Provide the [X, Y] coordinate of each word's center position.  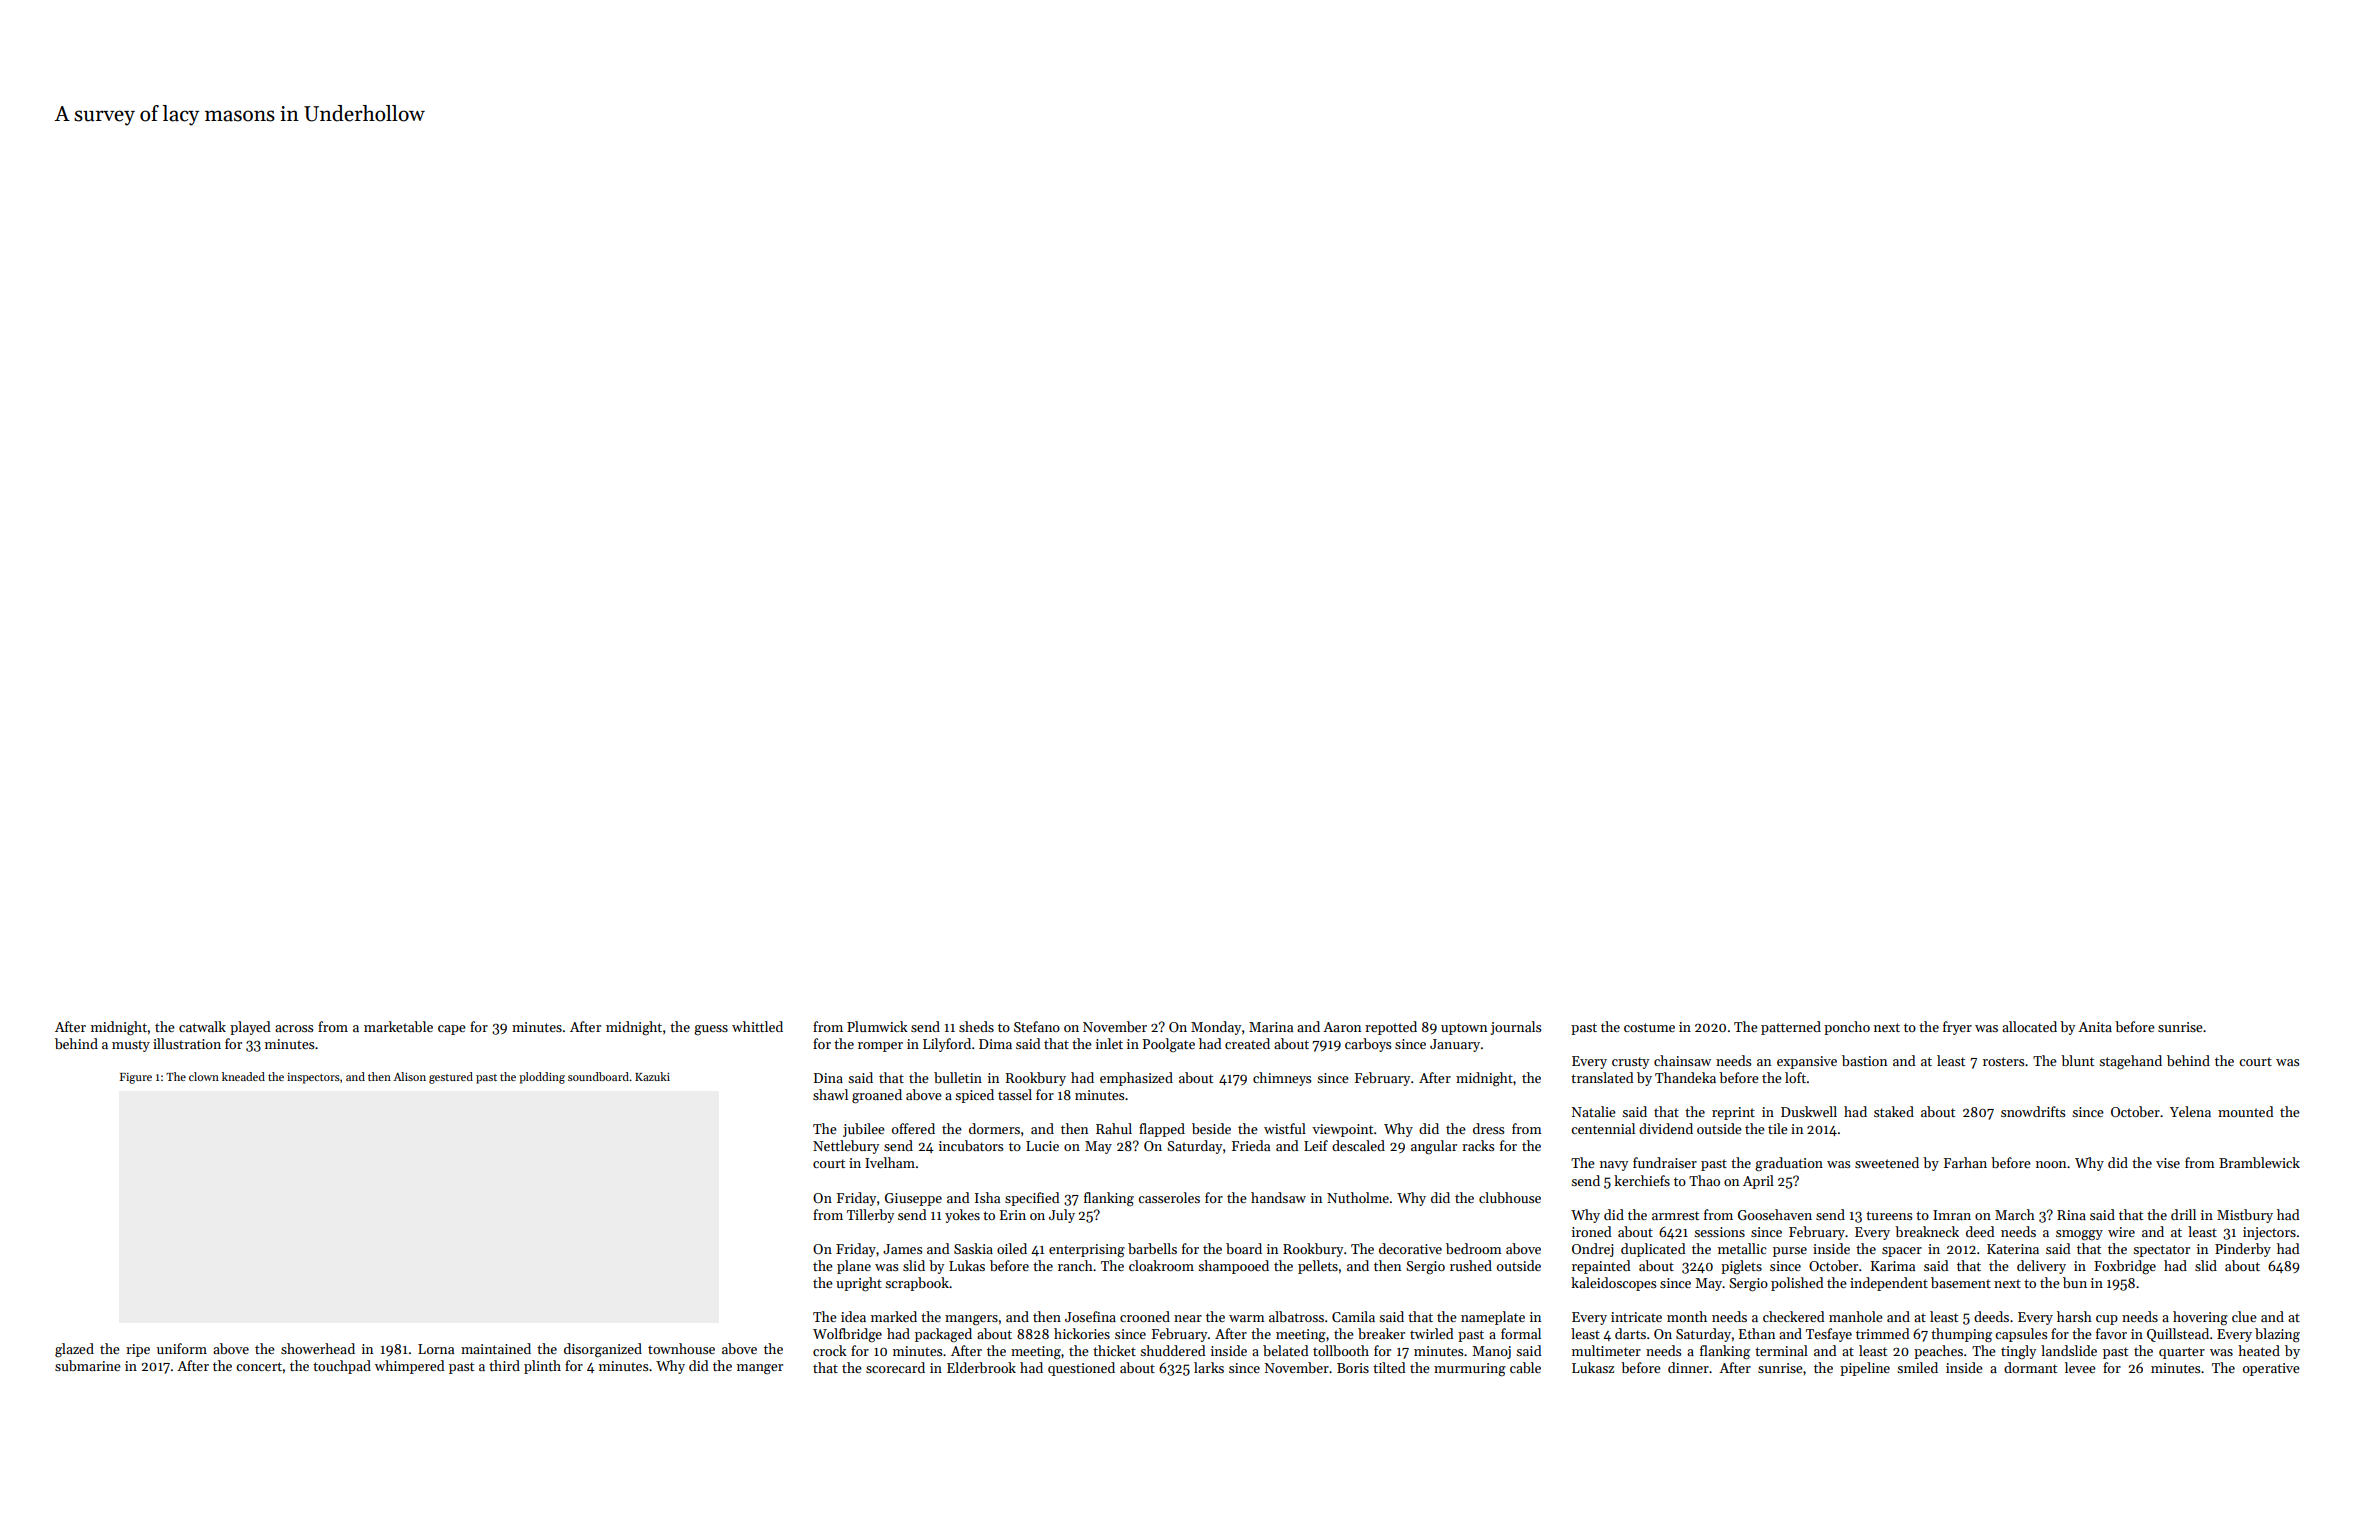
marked [894, 1316]
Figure [136, 1078]
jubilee [864, 1130]
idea [853, 1316]
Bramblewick [2259, 1162]
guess [711, 1030]
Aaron [1342, 1027]
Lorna [436, 1349]
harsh [2074, 1316]
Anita [2095, 1027]
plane [854, 1267]
